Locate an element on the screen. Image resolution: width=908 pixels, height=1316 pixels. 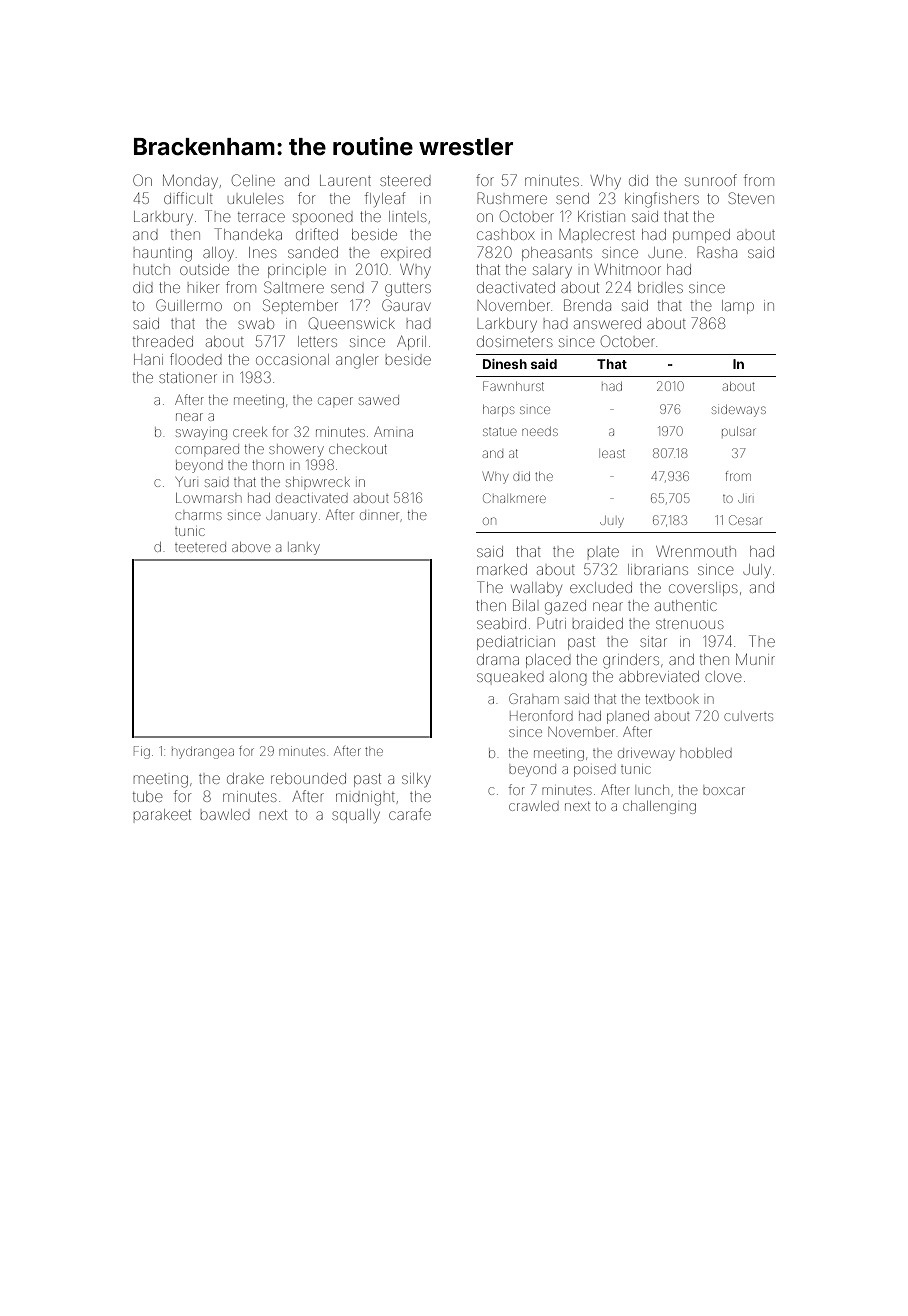
cashbox is located at coordinates (506, 234).
